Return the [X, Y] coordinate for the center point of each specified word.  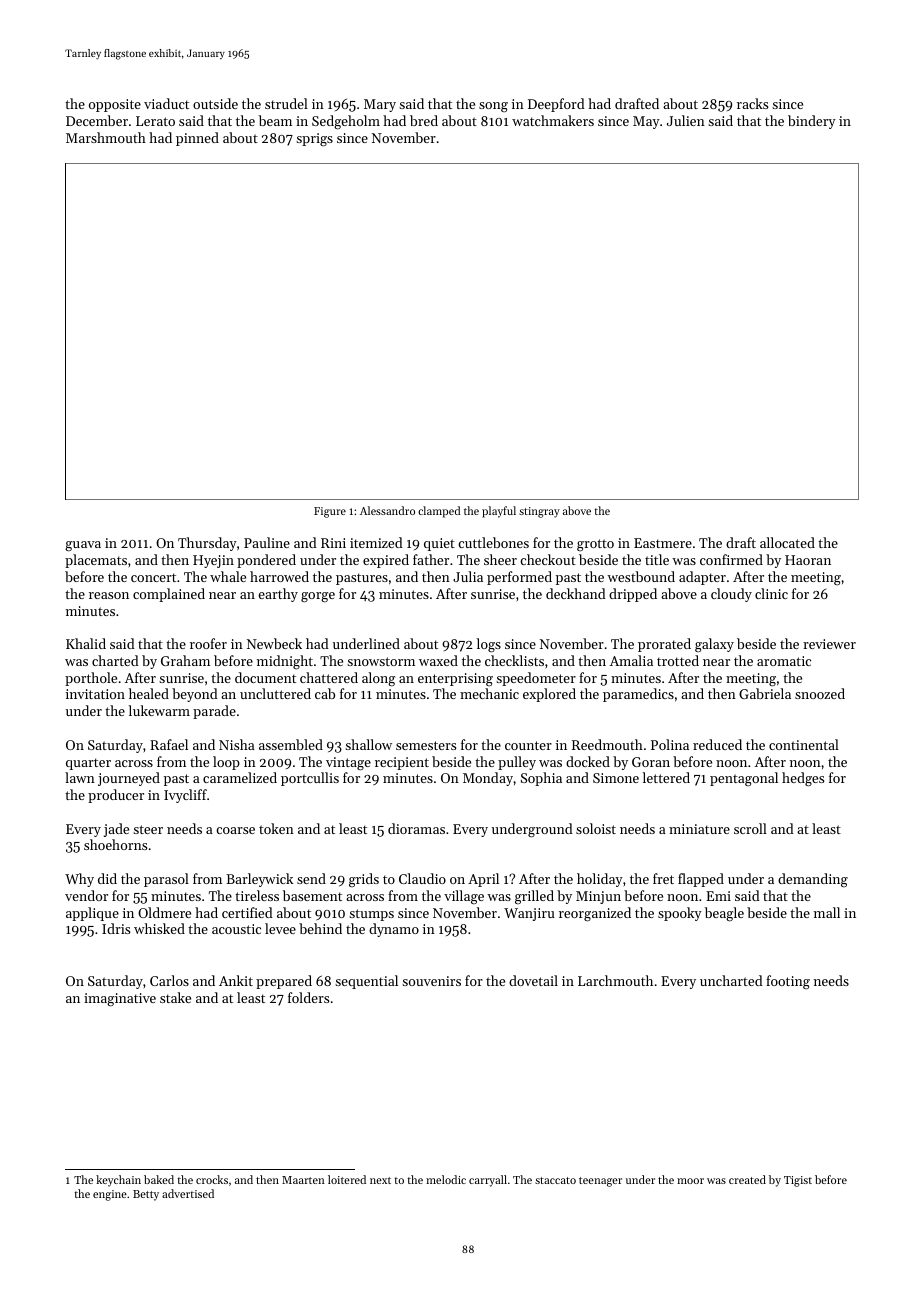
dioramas [416, 828]
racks [752, 103]
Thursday [207, 544]
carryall [488, 1181]
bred [424, 120]
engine [110, 1195]
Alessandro [387, 510]
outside [215, 103]
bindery [812, 122]
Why [79, 880]
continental [804, 744]
